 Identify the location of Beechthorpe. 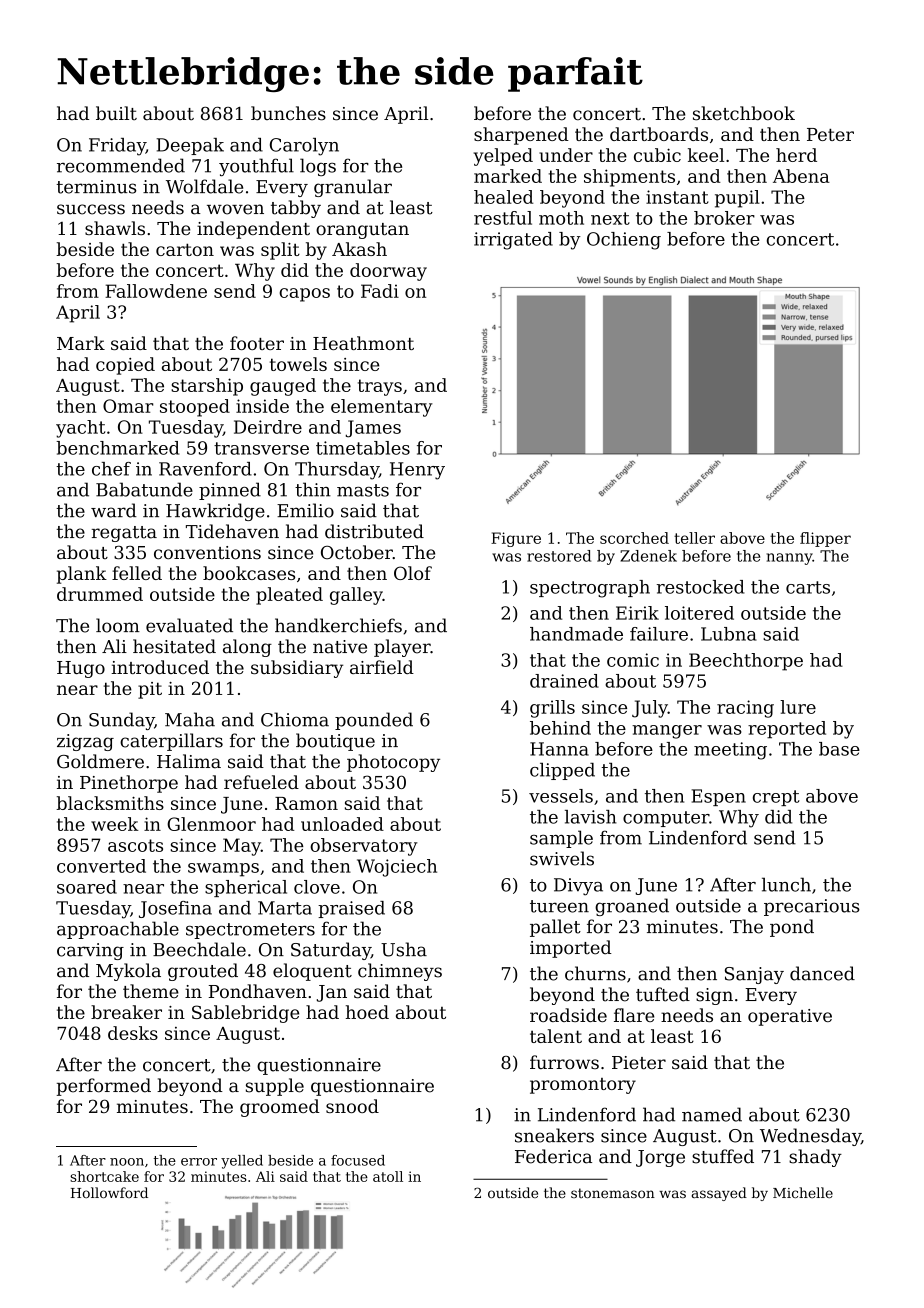
(746, 662).
